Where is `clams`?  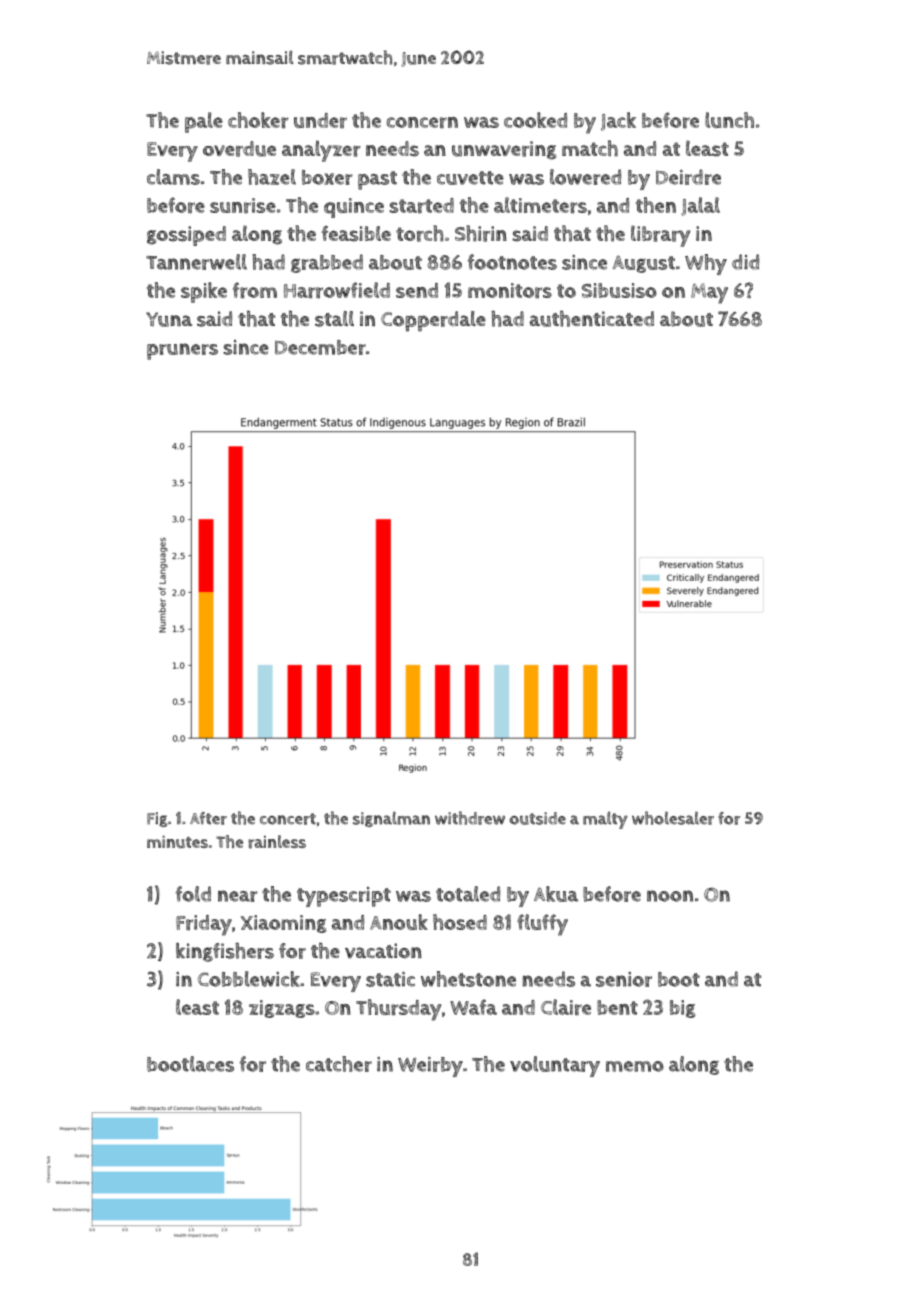
clams is located at coordinates (173, 177).
